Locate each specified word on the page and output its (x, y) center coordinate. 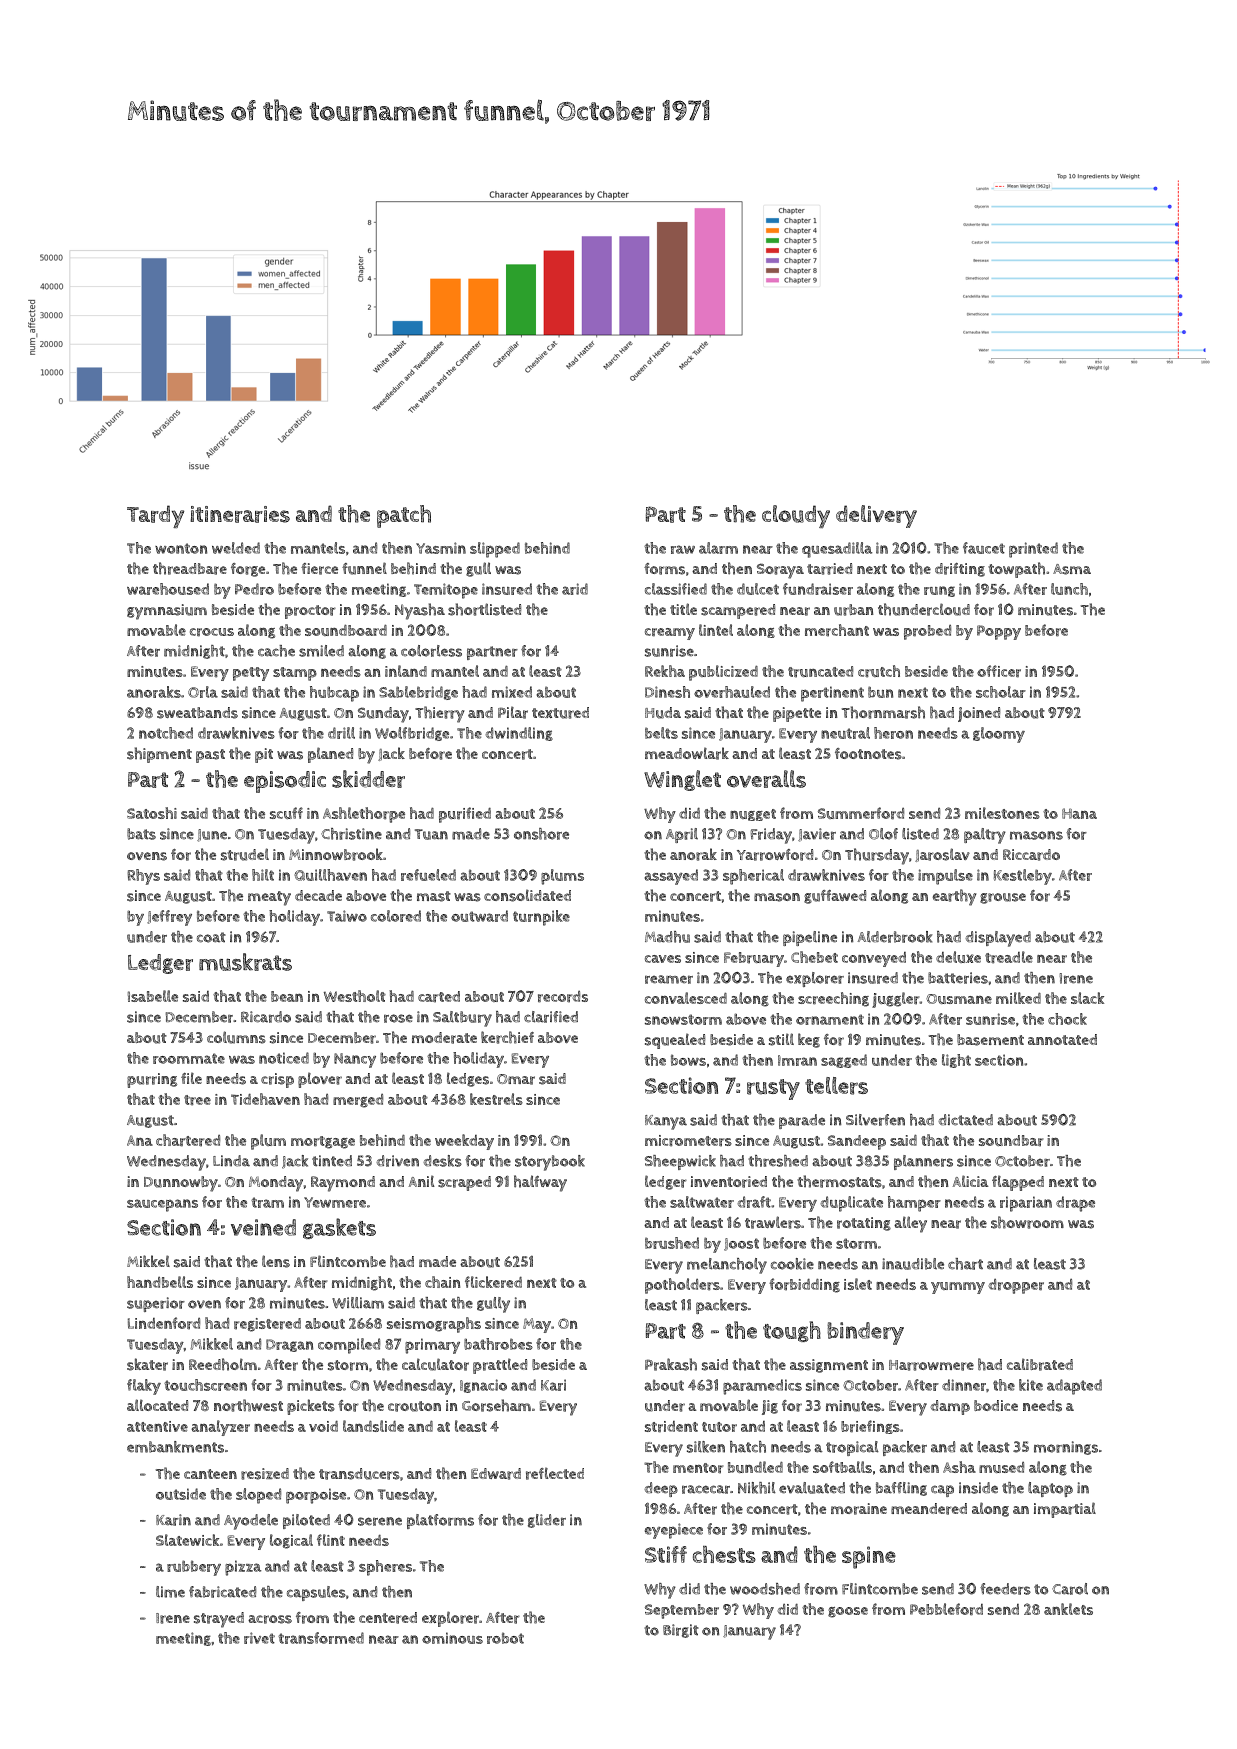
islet (858, 1284)
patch (404, 516)
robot (505, 1638)
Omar (516, 1079)
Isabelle (153, 996)
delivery (876, 516)
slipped (495, 550)
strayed (219, 1620)
